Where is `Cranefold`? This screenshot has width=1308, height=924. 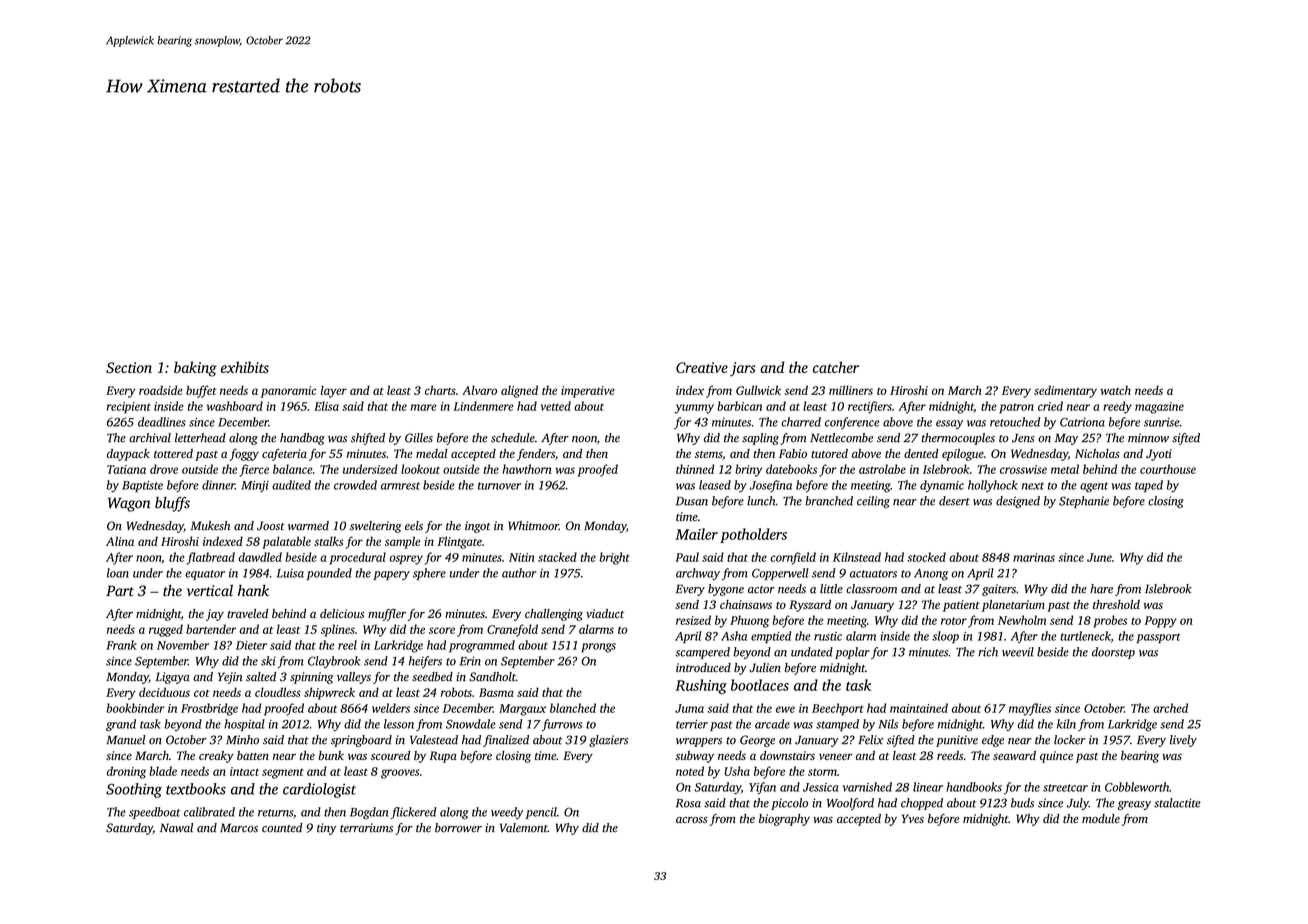
Cranefold is located at coordinates (512, 630).
